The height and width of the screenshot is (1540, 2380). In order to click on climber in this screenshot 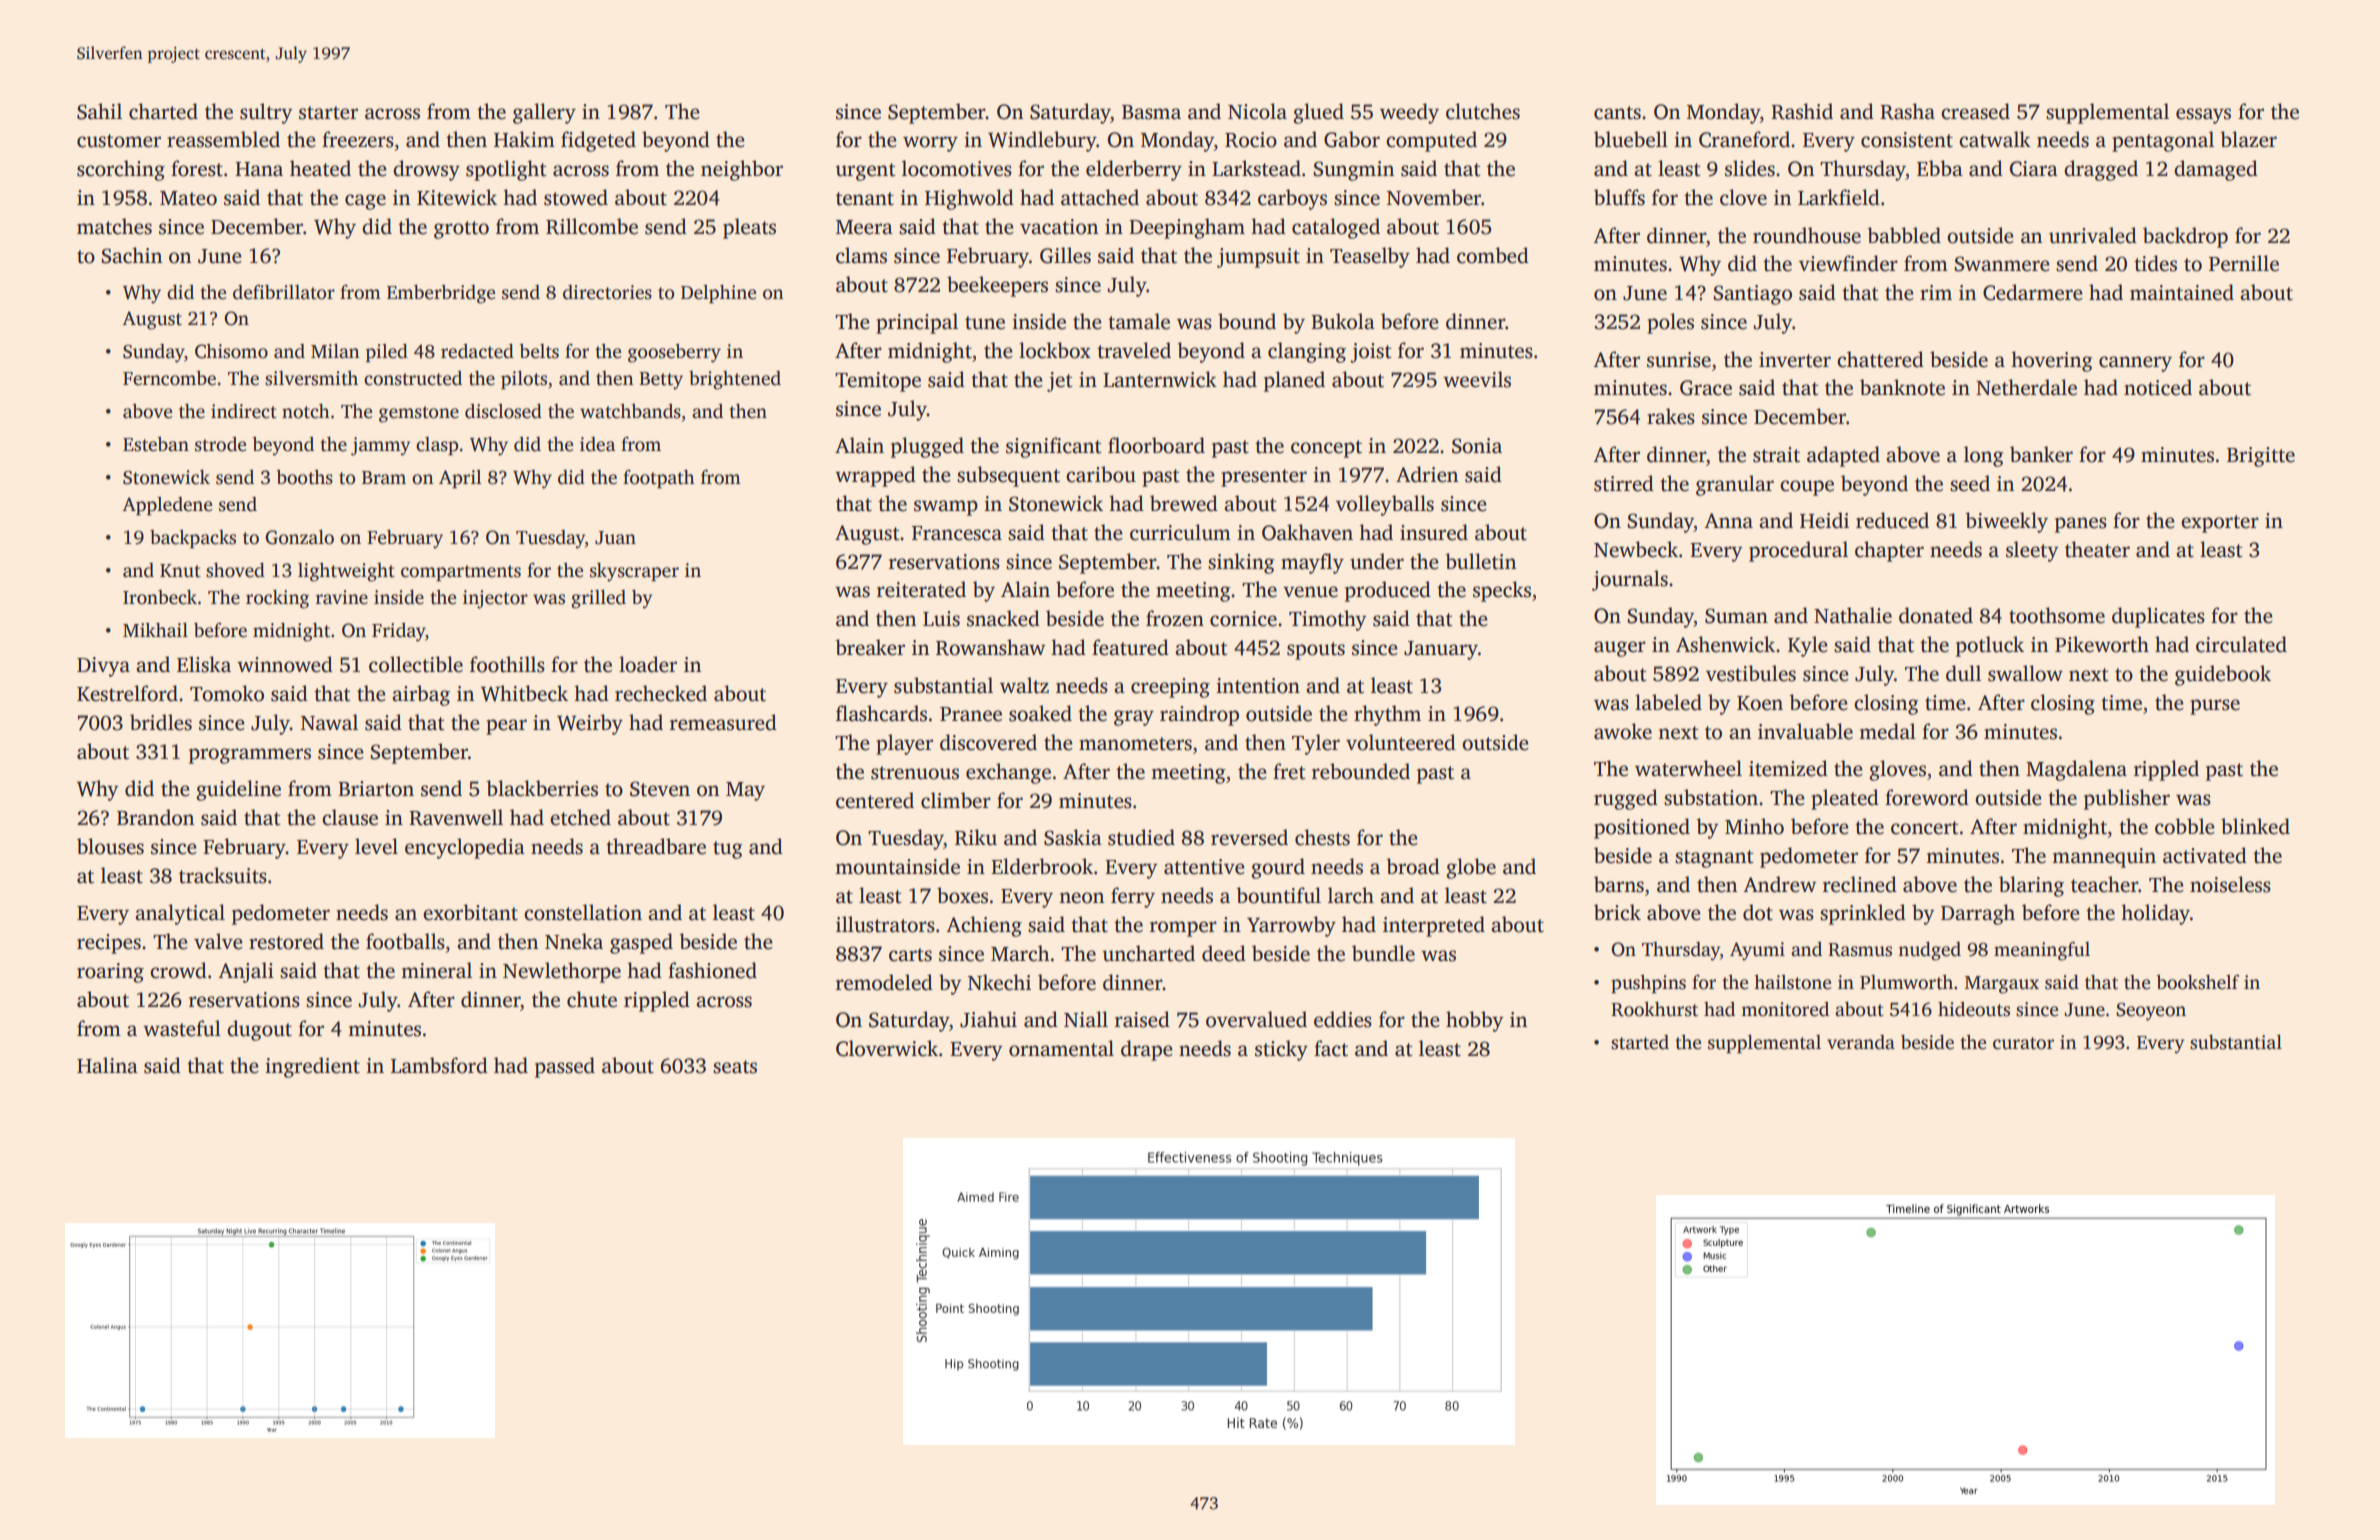, I will do `click(956, 800)`.
